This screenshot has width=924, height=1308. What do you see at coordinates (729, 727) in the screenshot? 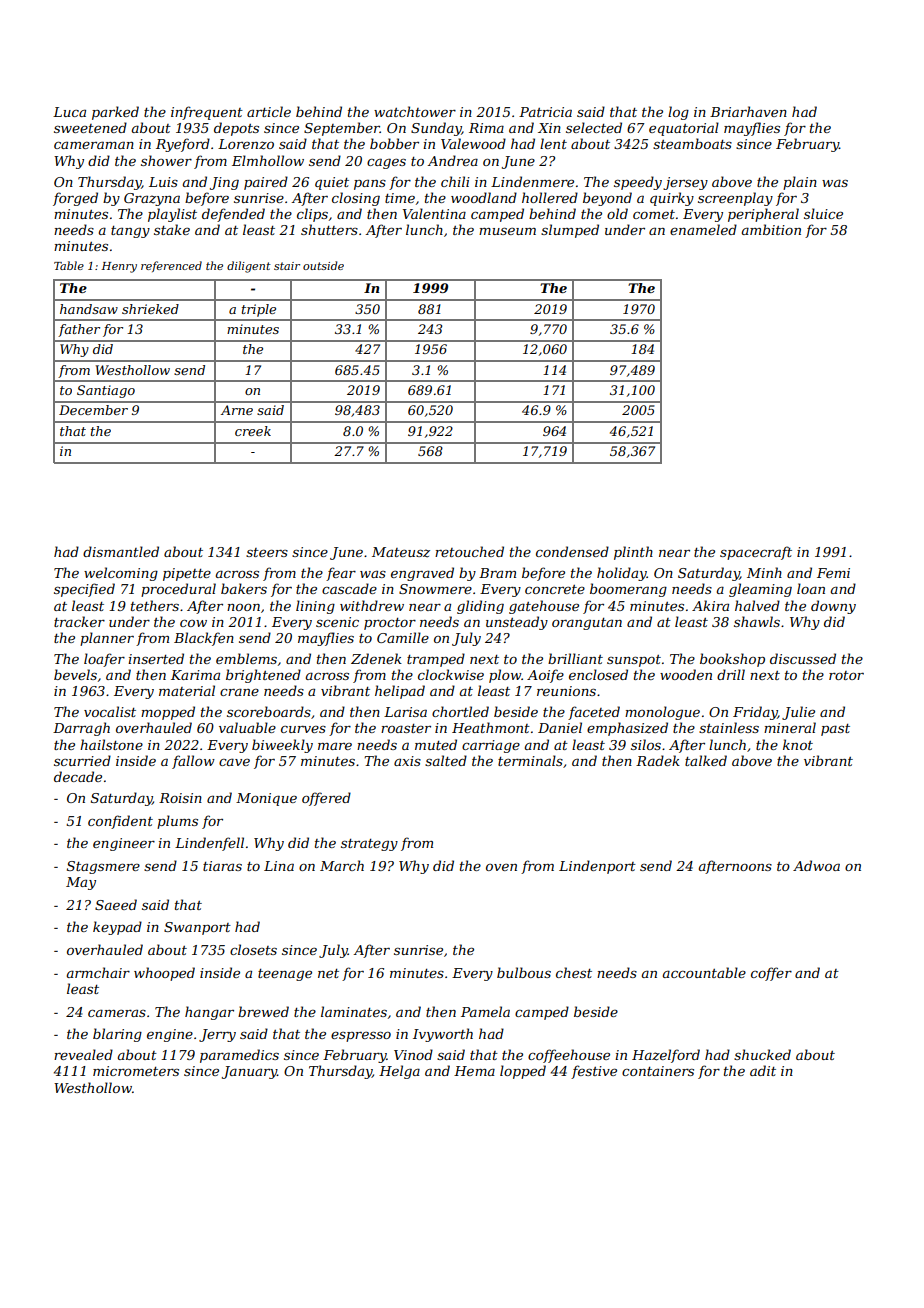
I see `stainless` at bounding box center [729, 727].
